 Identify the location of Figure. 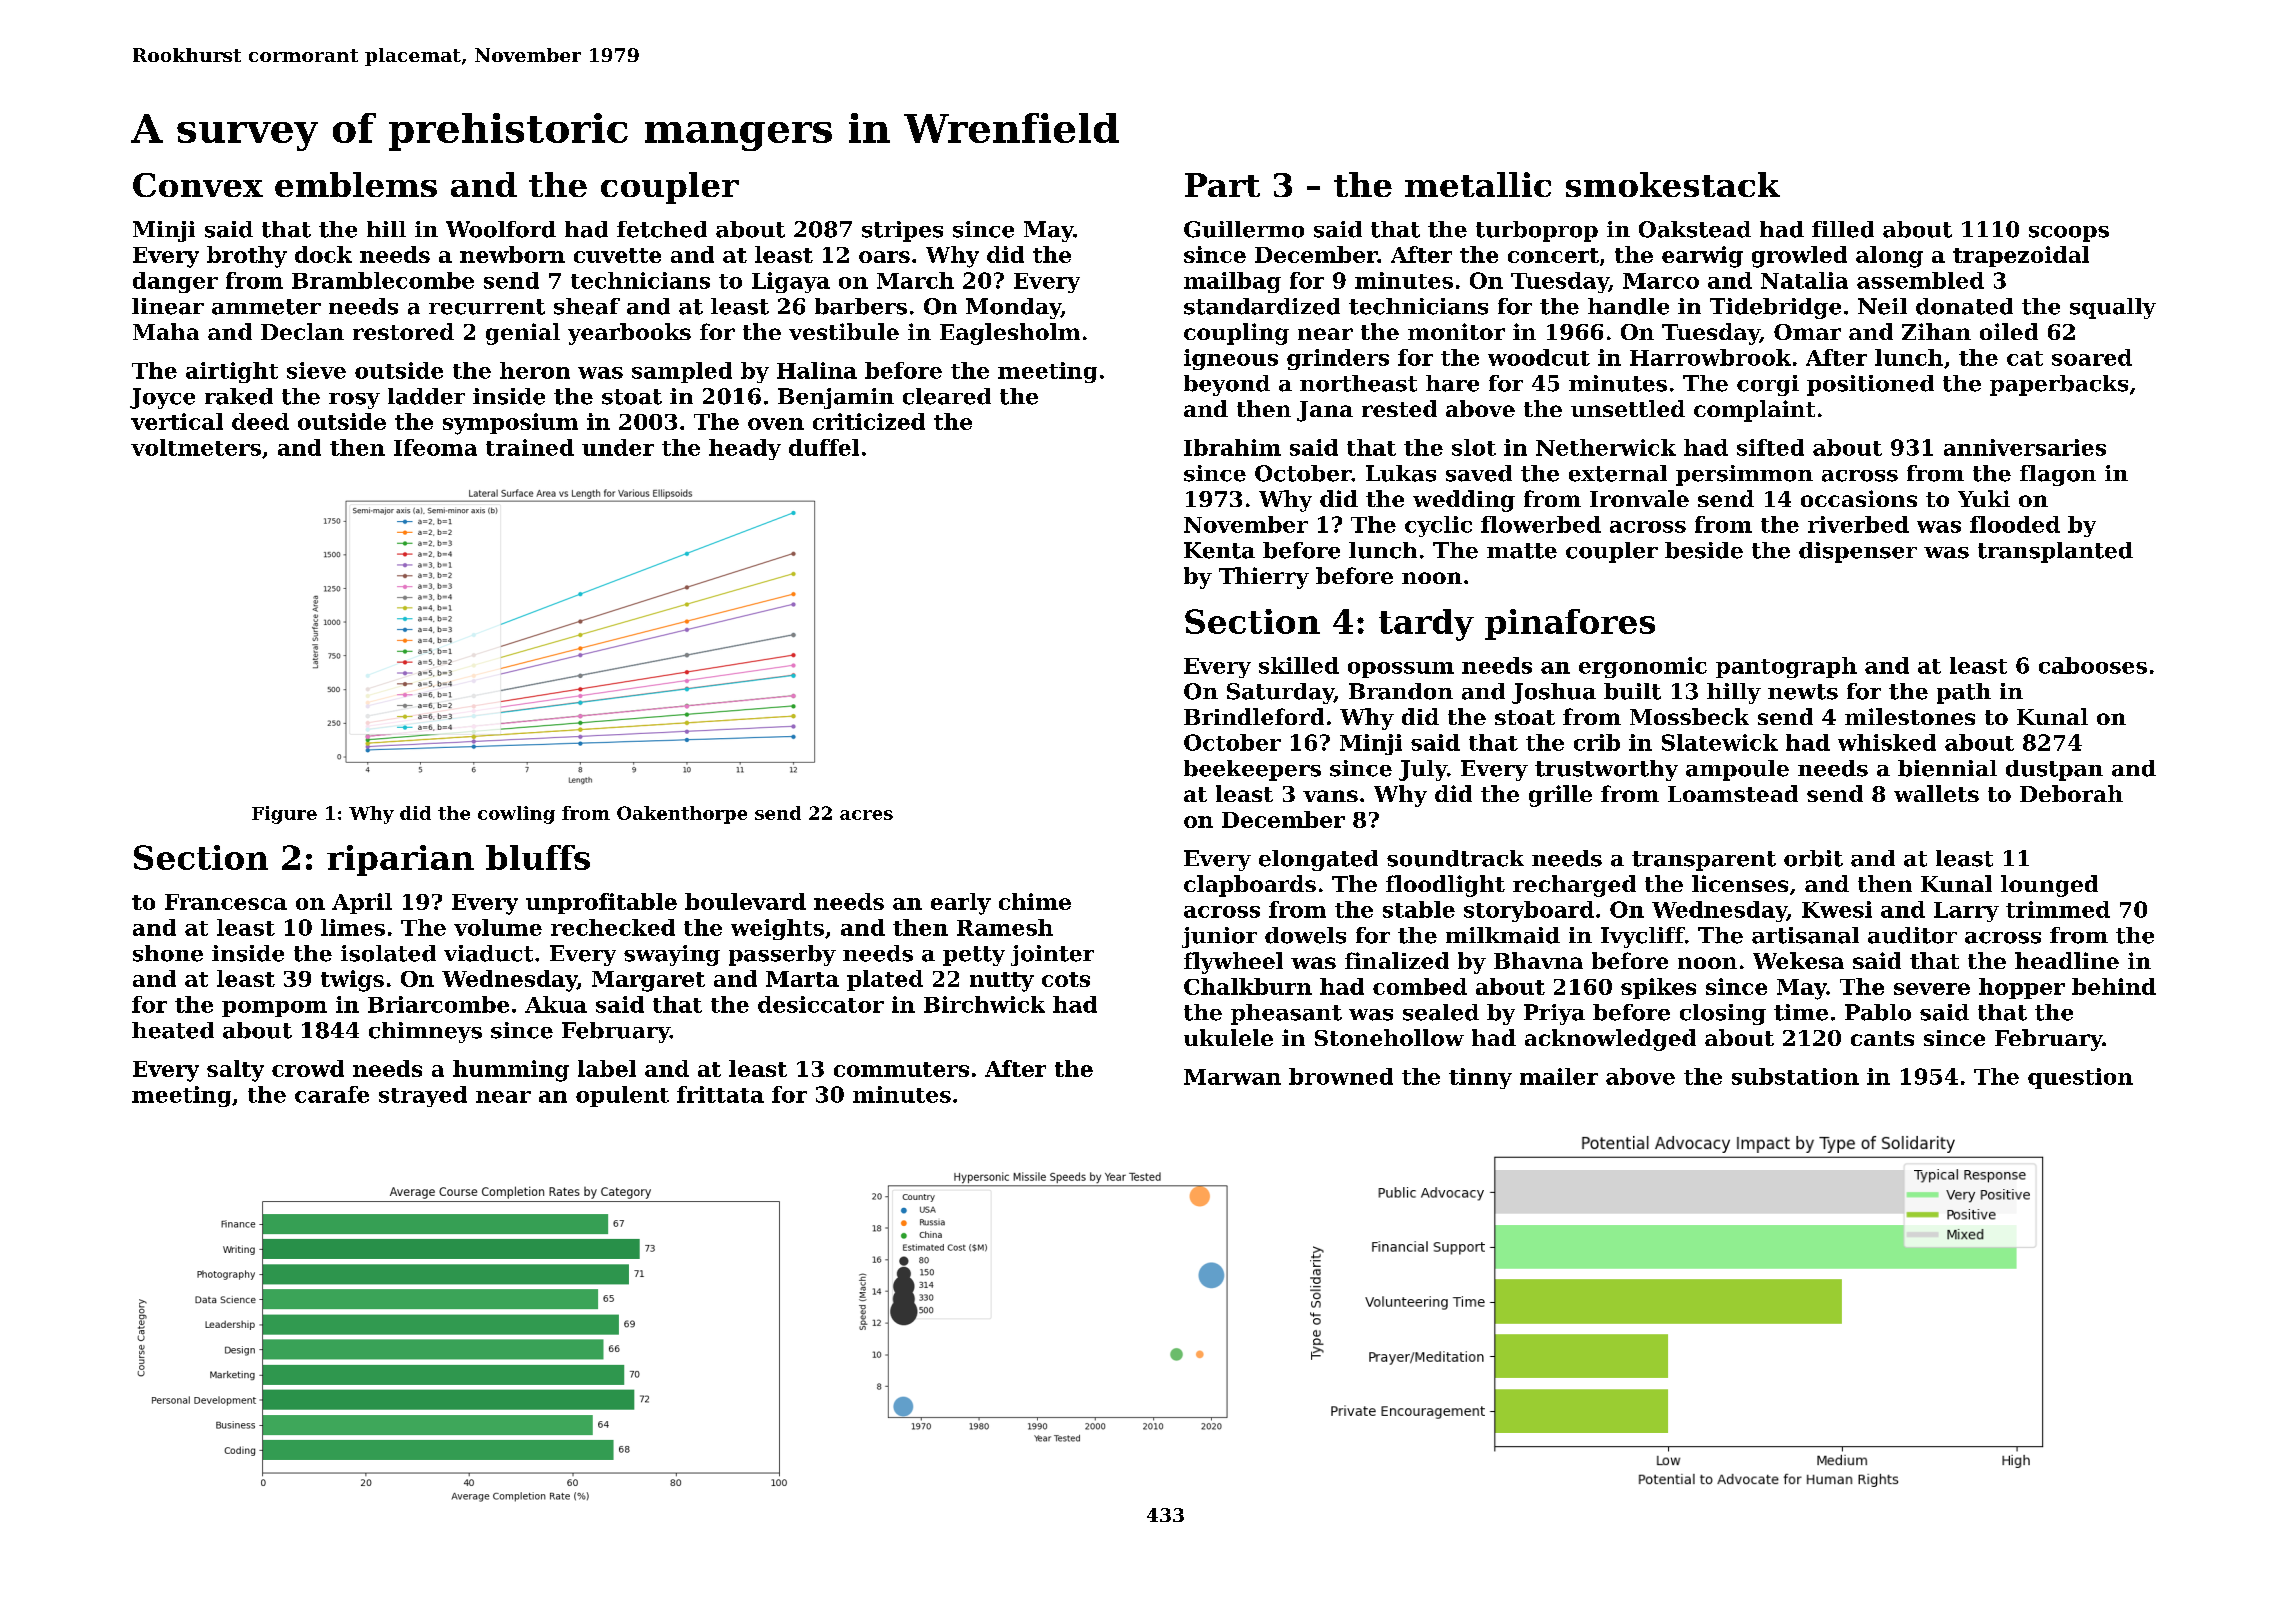
(284, 815).
